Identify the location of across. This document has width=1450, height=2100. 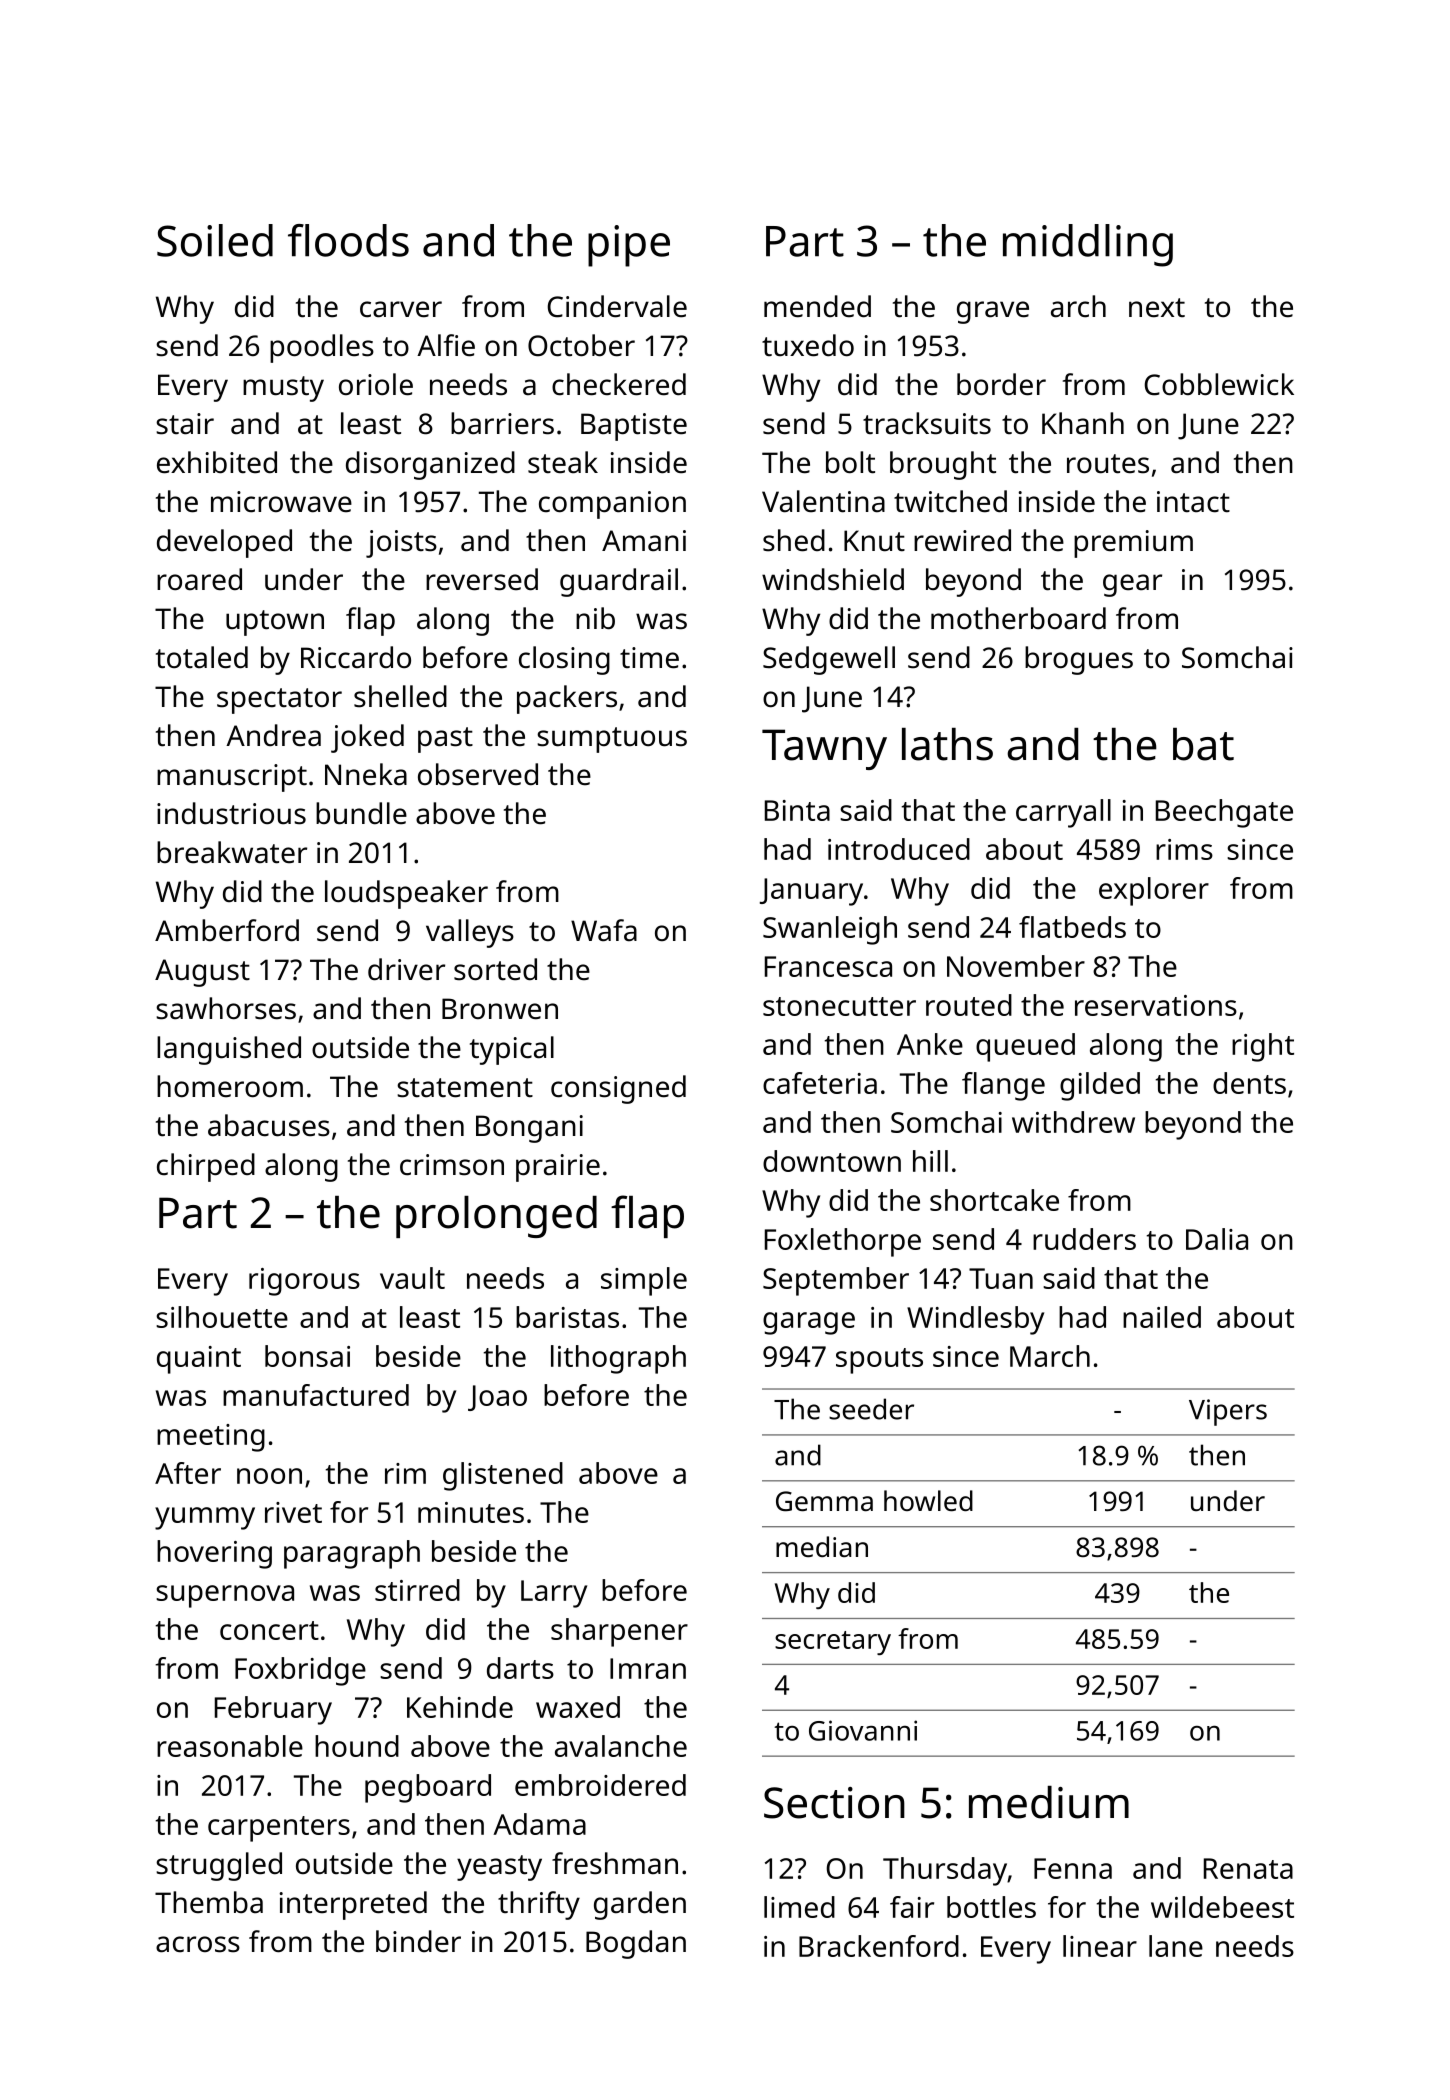
(198, 1944).
